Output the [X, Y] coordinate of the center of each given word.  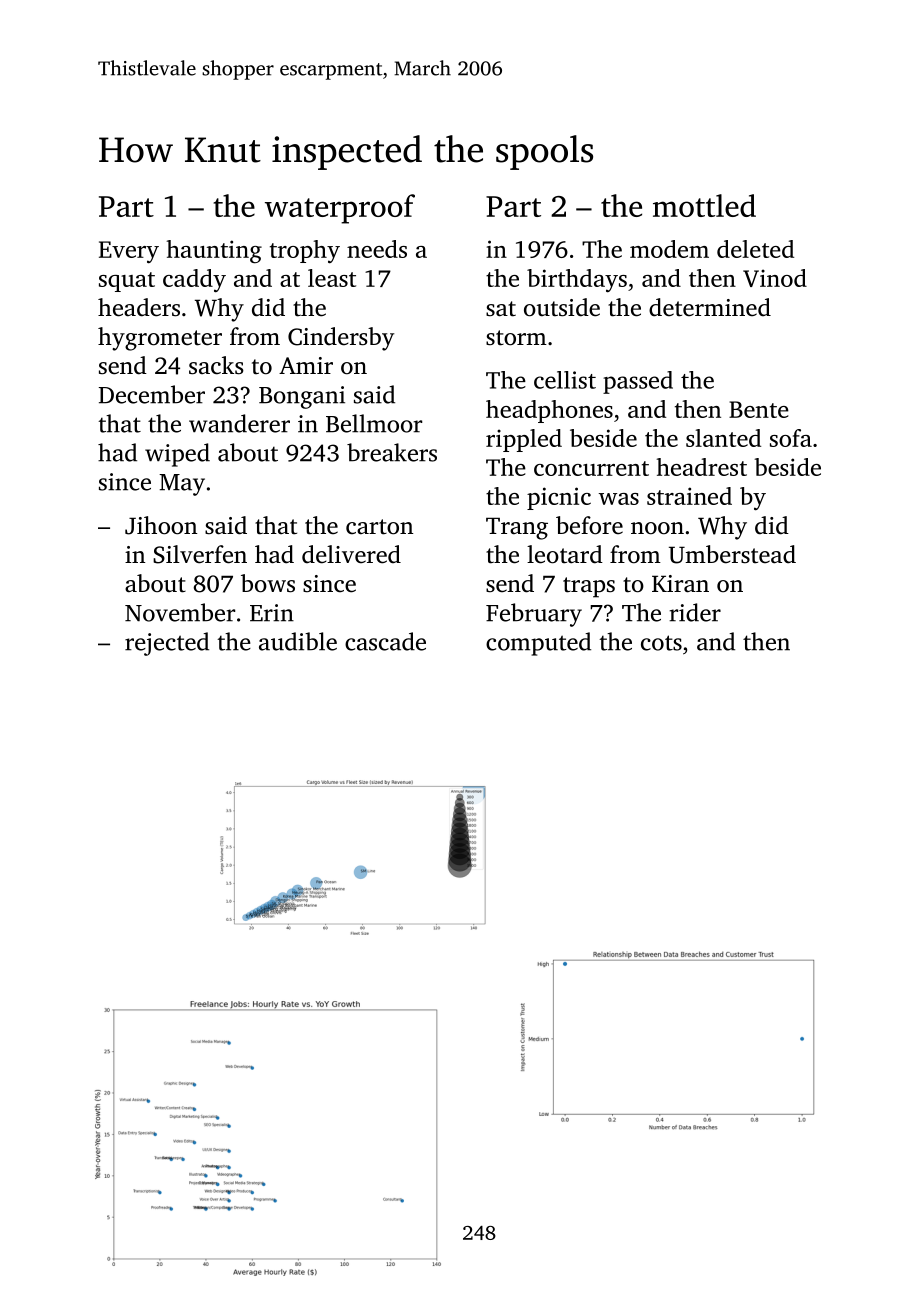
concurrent [591, 468]
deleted [755, 249]
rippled [524, 440]
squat [127, 282]
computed [538, 644]
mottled [704, 205]
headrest [701, 467]
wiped [177, 455]
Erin [272, 613]
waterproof [340, 209]
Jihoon [161, 525]
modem [669, 249]
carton [379, 527]
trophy [305, 252]
